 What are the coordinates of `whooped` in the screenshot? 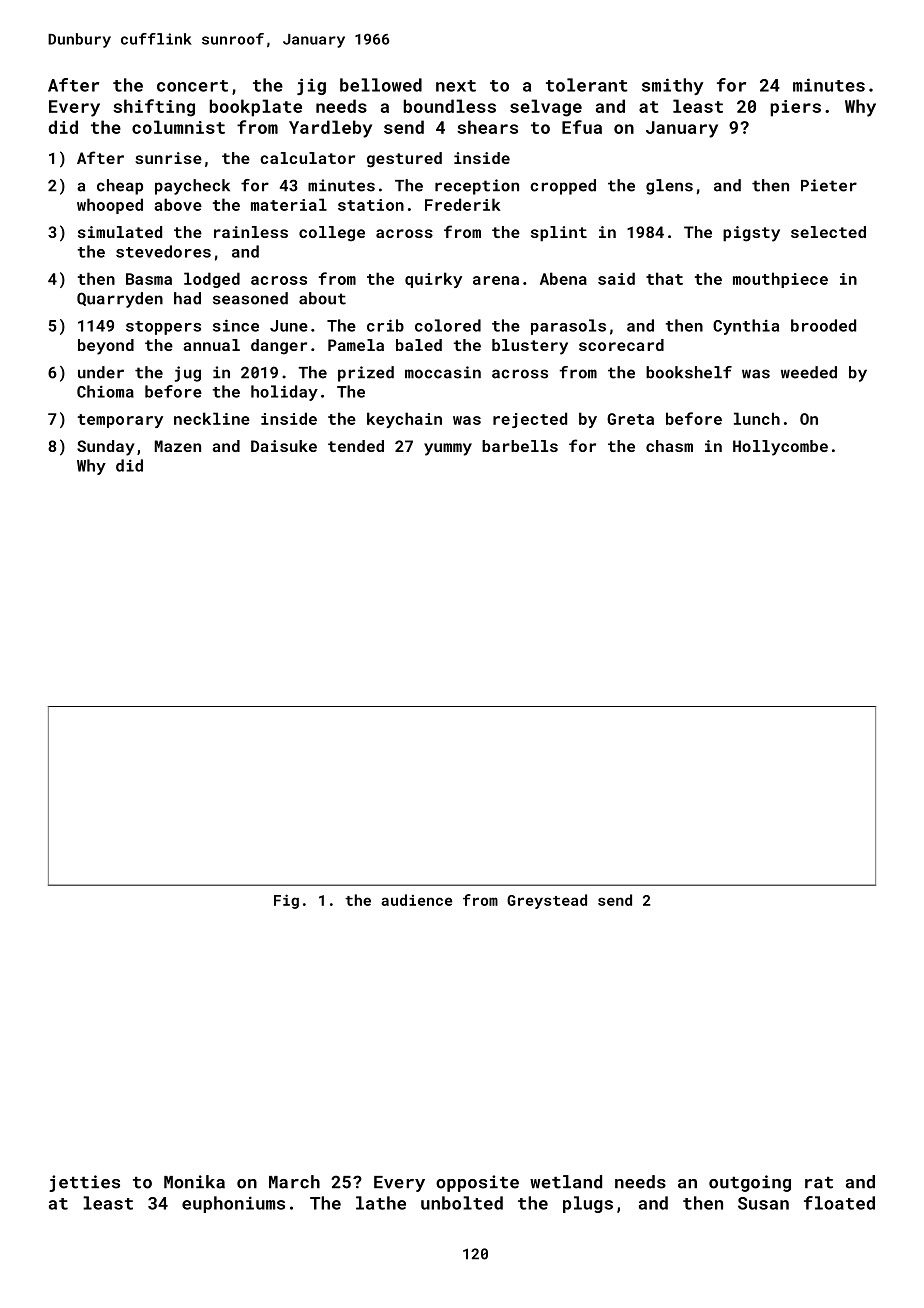 It's located at (110, 206).
